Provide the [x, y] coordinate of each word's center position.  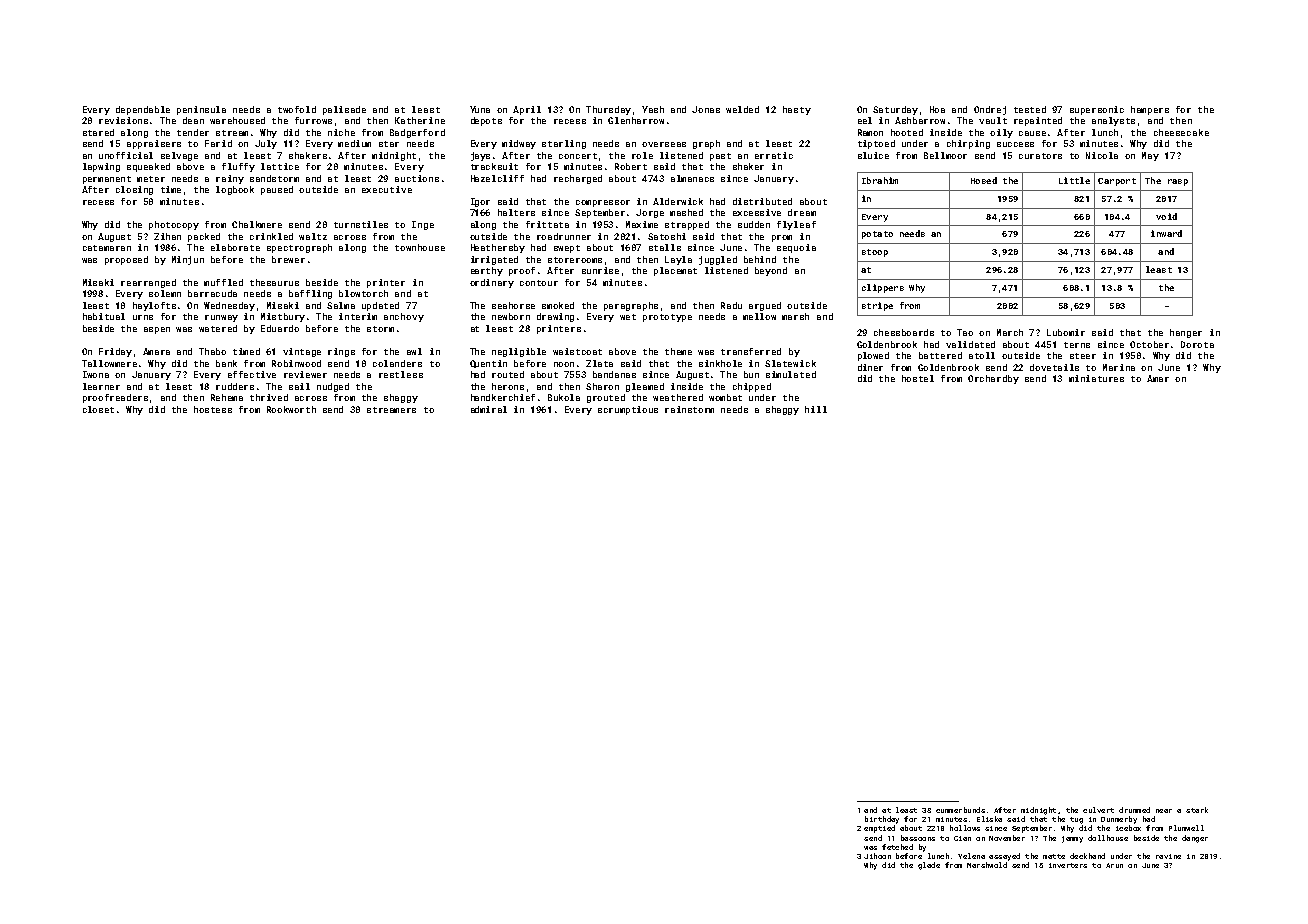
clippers [883, 288]
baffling [310, 294]
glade [929, 866]
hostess [213, 409]
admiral [489, 409]
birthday [882, 820]
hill [816, 409]
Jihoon [877, 856]
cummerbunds [960, 810]
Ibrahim [880, 180]
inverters [1068, 865]
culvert [1098, 810]
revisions [123, 120]
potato [877, 235]
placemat [675, 271]
